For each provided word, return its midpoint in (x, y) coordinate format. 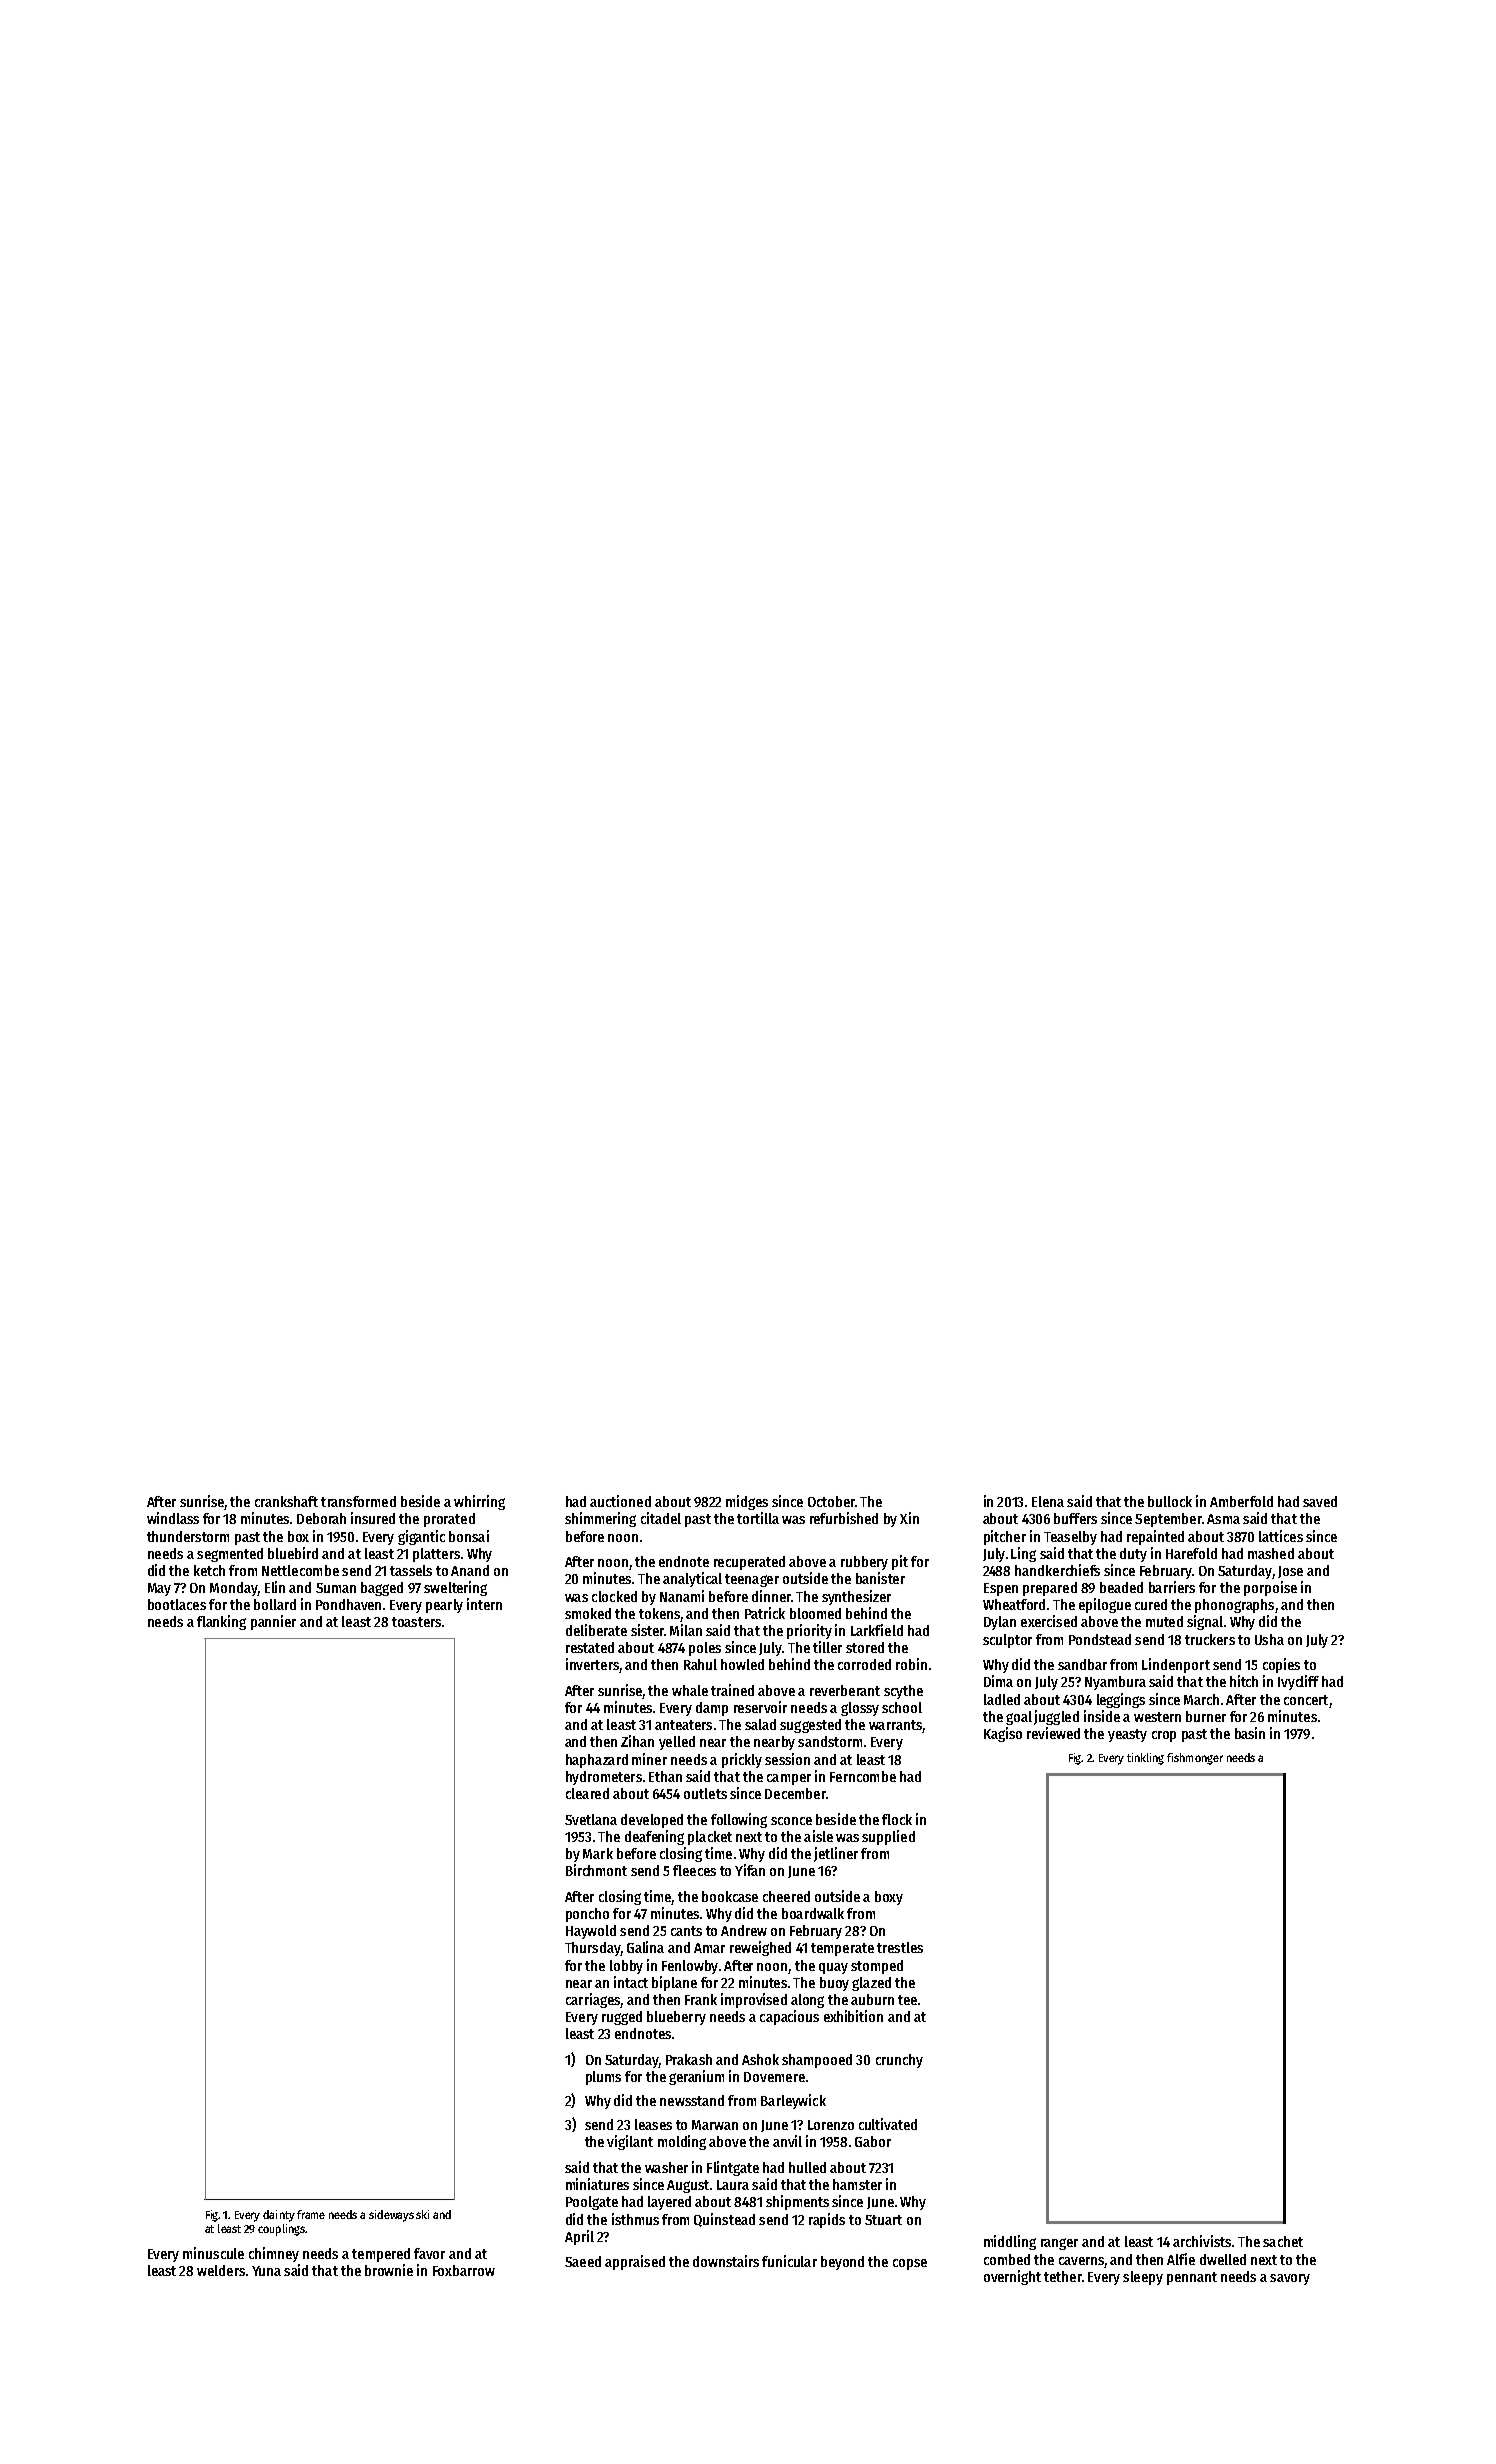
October (831, 1501)
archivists (1202, 2241)
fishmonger (1195, 1759)
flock (897, 1819)
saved (1320, 1501)
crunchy (899, 2061)
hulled (807, 2167)
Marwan (715, 2125)
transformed (358, 1501)
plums (603, 2078)
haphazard (597, 1761)
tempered (381, 2255)
